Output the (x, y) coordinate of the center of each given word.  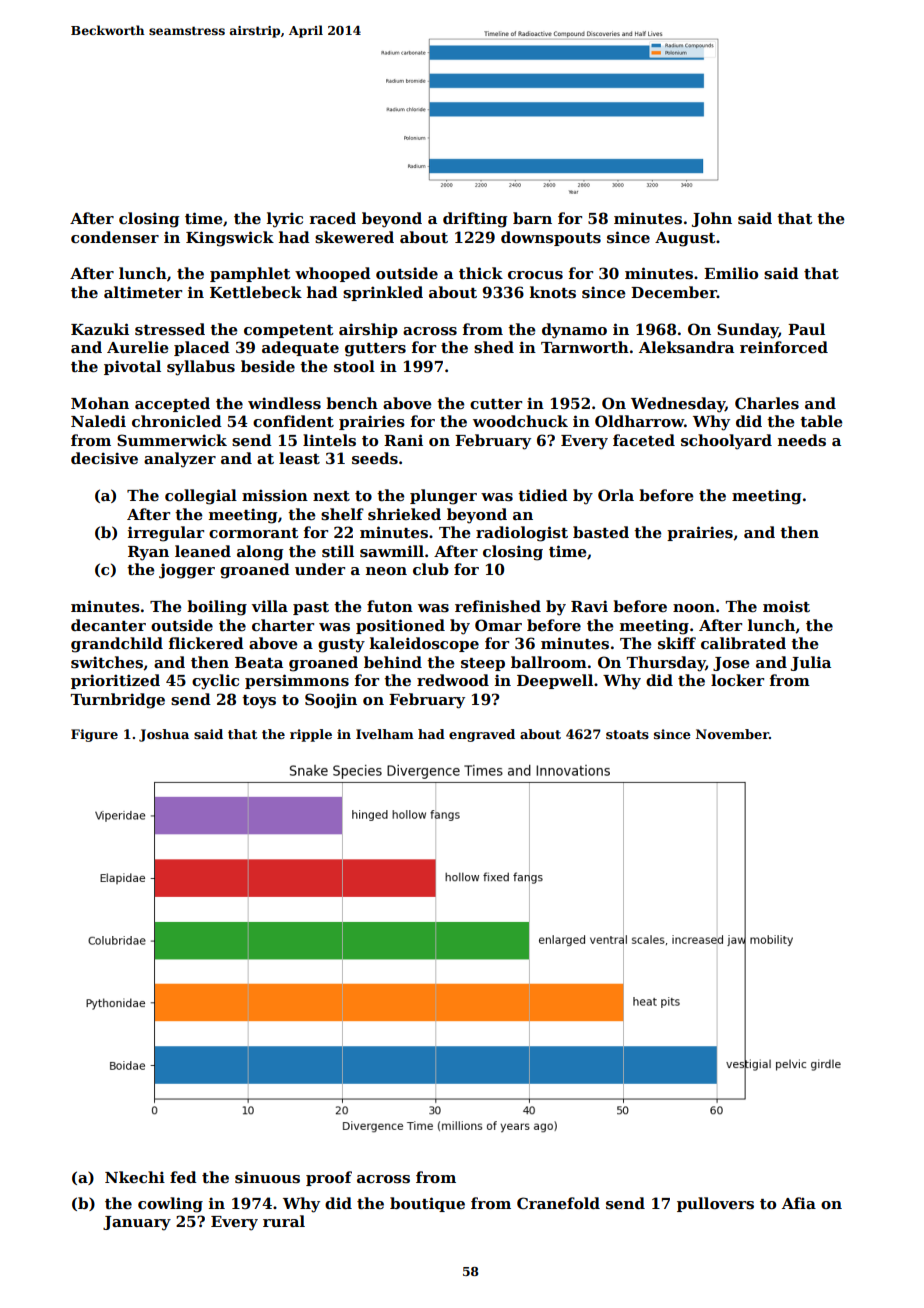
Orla (616, 495)
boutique (427, 1204)
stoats (627, 734)
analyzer (180, 460)
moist (786, 606)
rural (284, 1221)
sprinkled (383, 293)
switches (107, 662)
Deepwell (555, 681)
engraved (482, 735)
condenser (115, 237)
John (712, 219)
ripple (311, 735)
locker (737, 680)
